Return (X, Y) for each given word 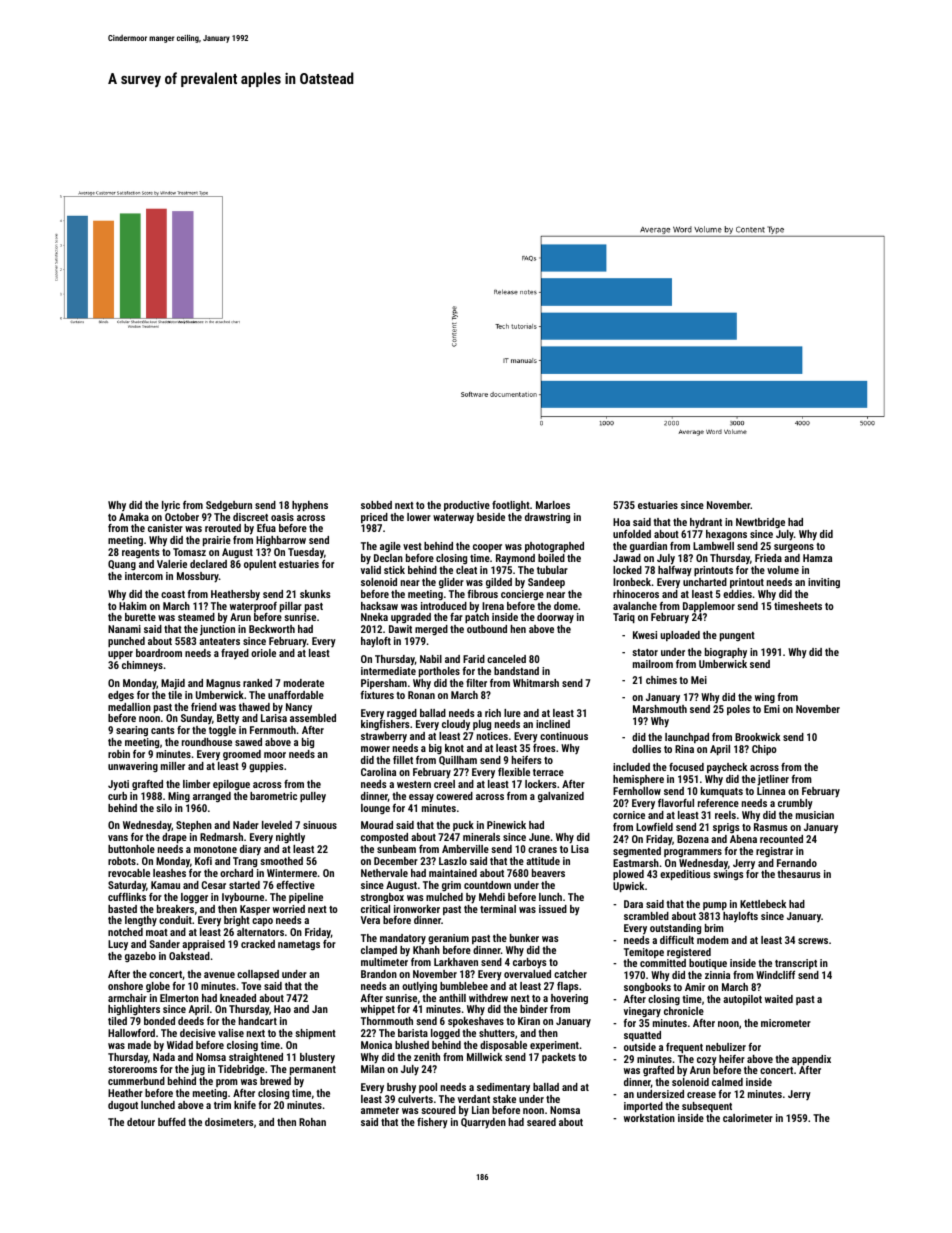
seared (541, 1122)
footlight (511, 506)
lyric (171, 506)
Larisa (274, 718)
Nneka (374, 617)
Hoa (621, 522)
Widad (180, 1045)
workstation (649, 1118)
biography (726, 653)
